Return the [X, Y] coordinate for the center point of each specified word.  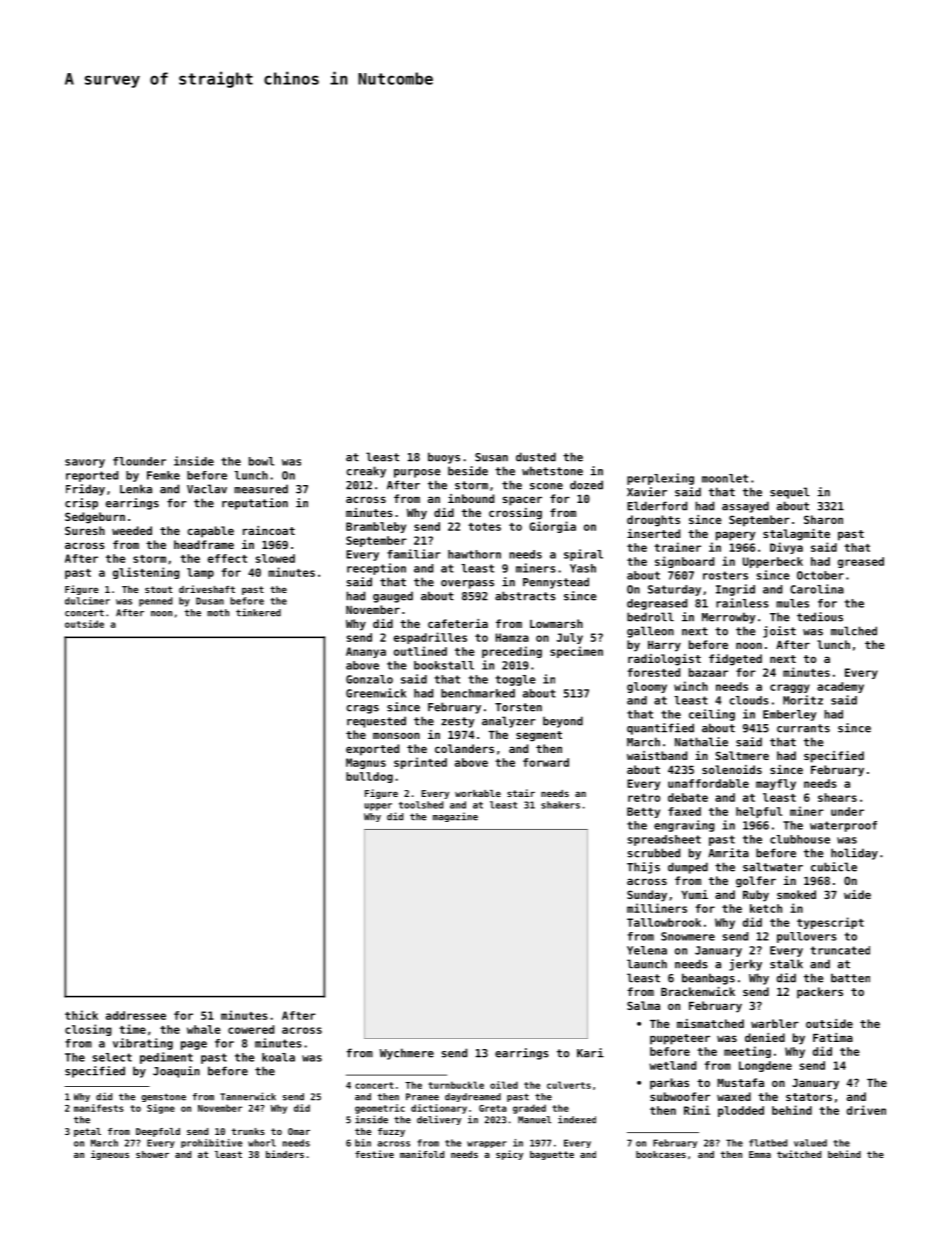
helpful [759, 812]
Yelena [647, 950]
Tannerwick [248, 1096]
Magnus [366, 763]
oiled [504, 1085]
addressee [136, 1015]
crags [362, 709]
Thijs [643, 868]
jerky [745, 965]
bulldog [369, 777]
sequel [790, 493]
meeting [747, 1052]
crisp [81, 504]
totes [484, 527]
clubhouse [800, 839]
